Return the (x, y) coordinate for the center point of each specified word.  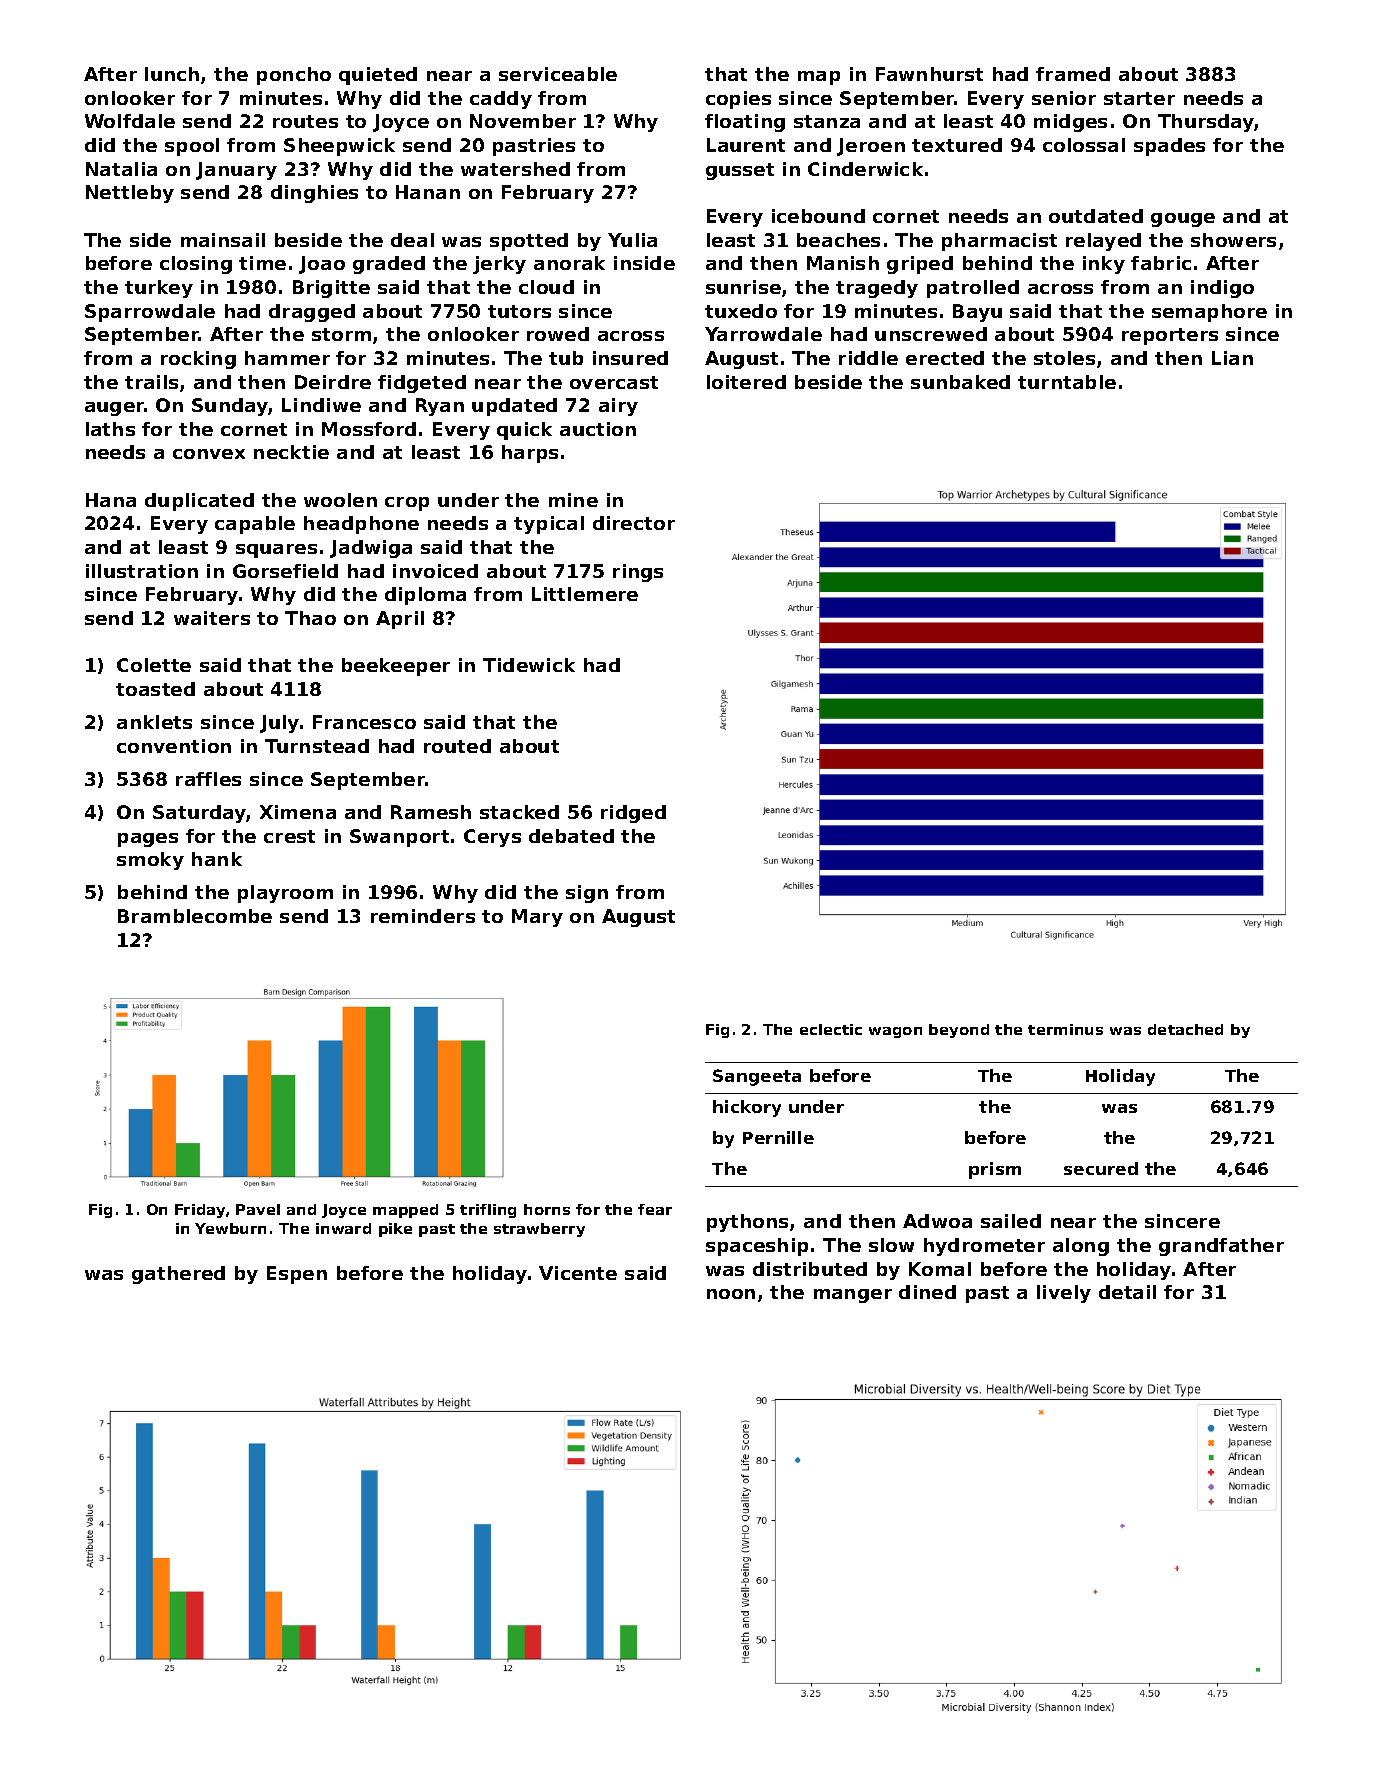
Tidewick (529, 665)
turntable (1067, 382)
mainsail (223, 240)
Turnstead (317, 746)
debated (571, 836)
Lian (1232, 358)
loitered (746, 382)
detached (1185, 1029)
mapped (405, 1211)
